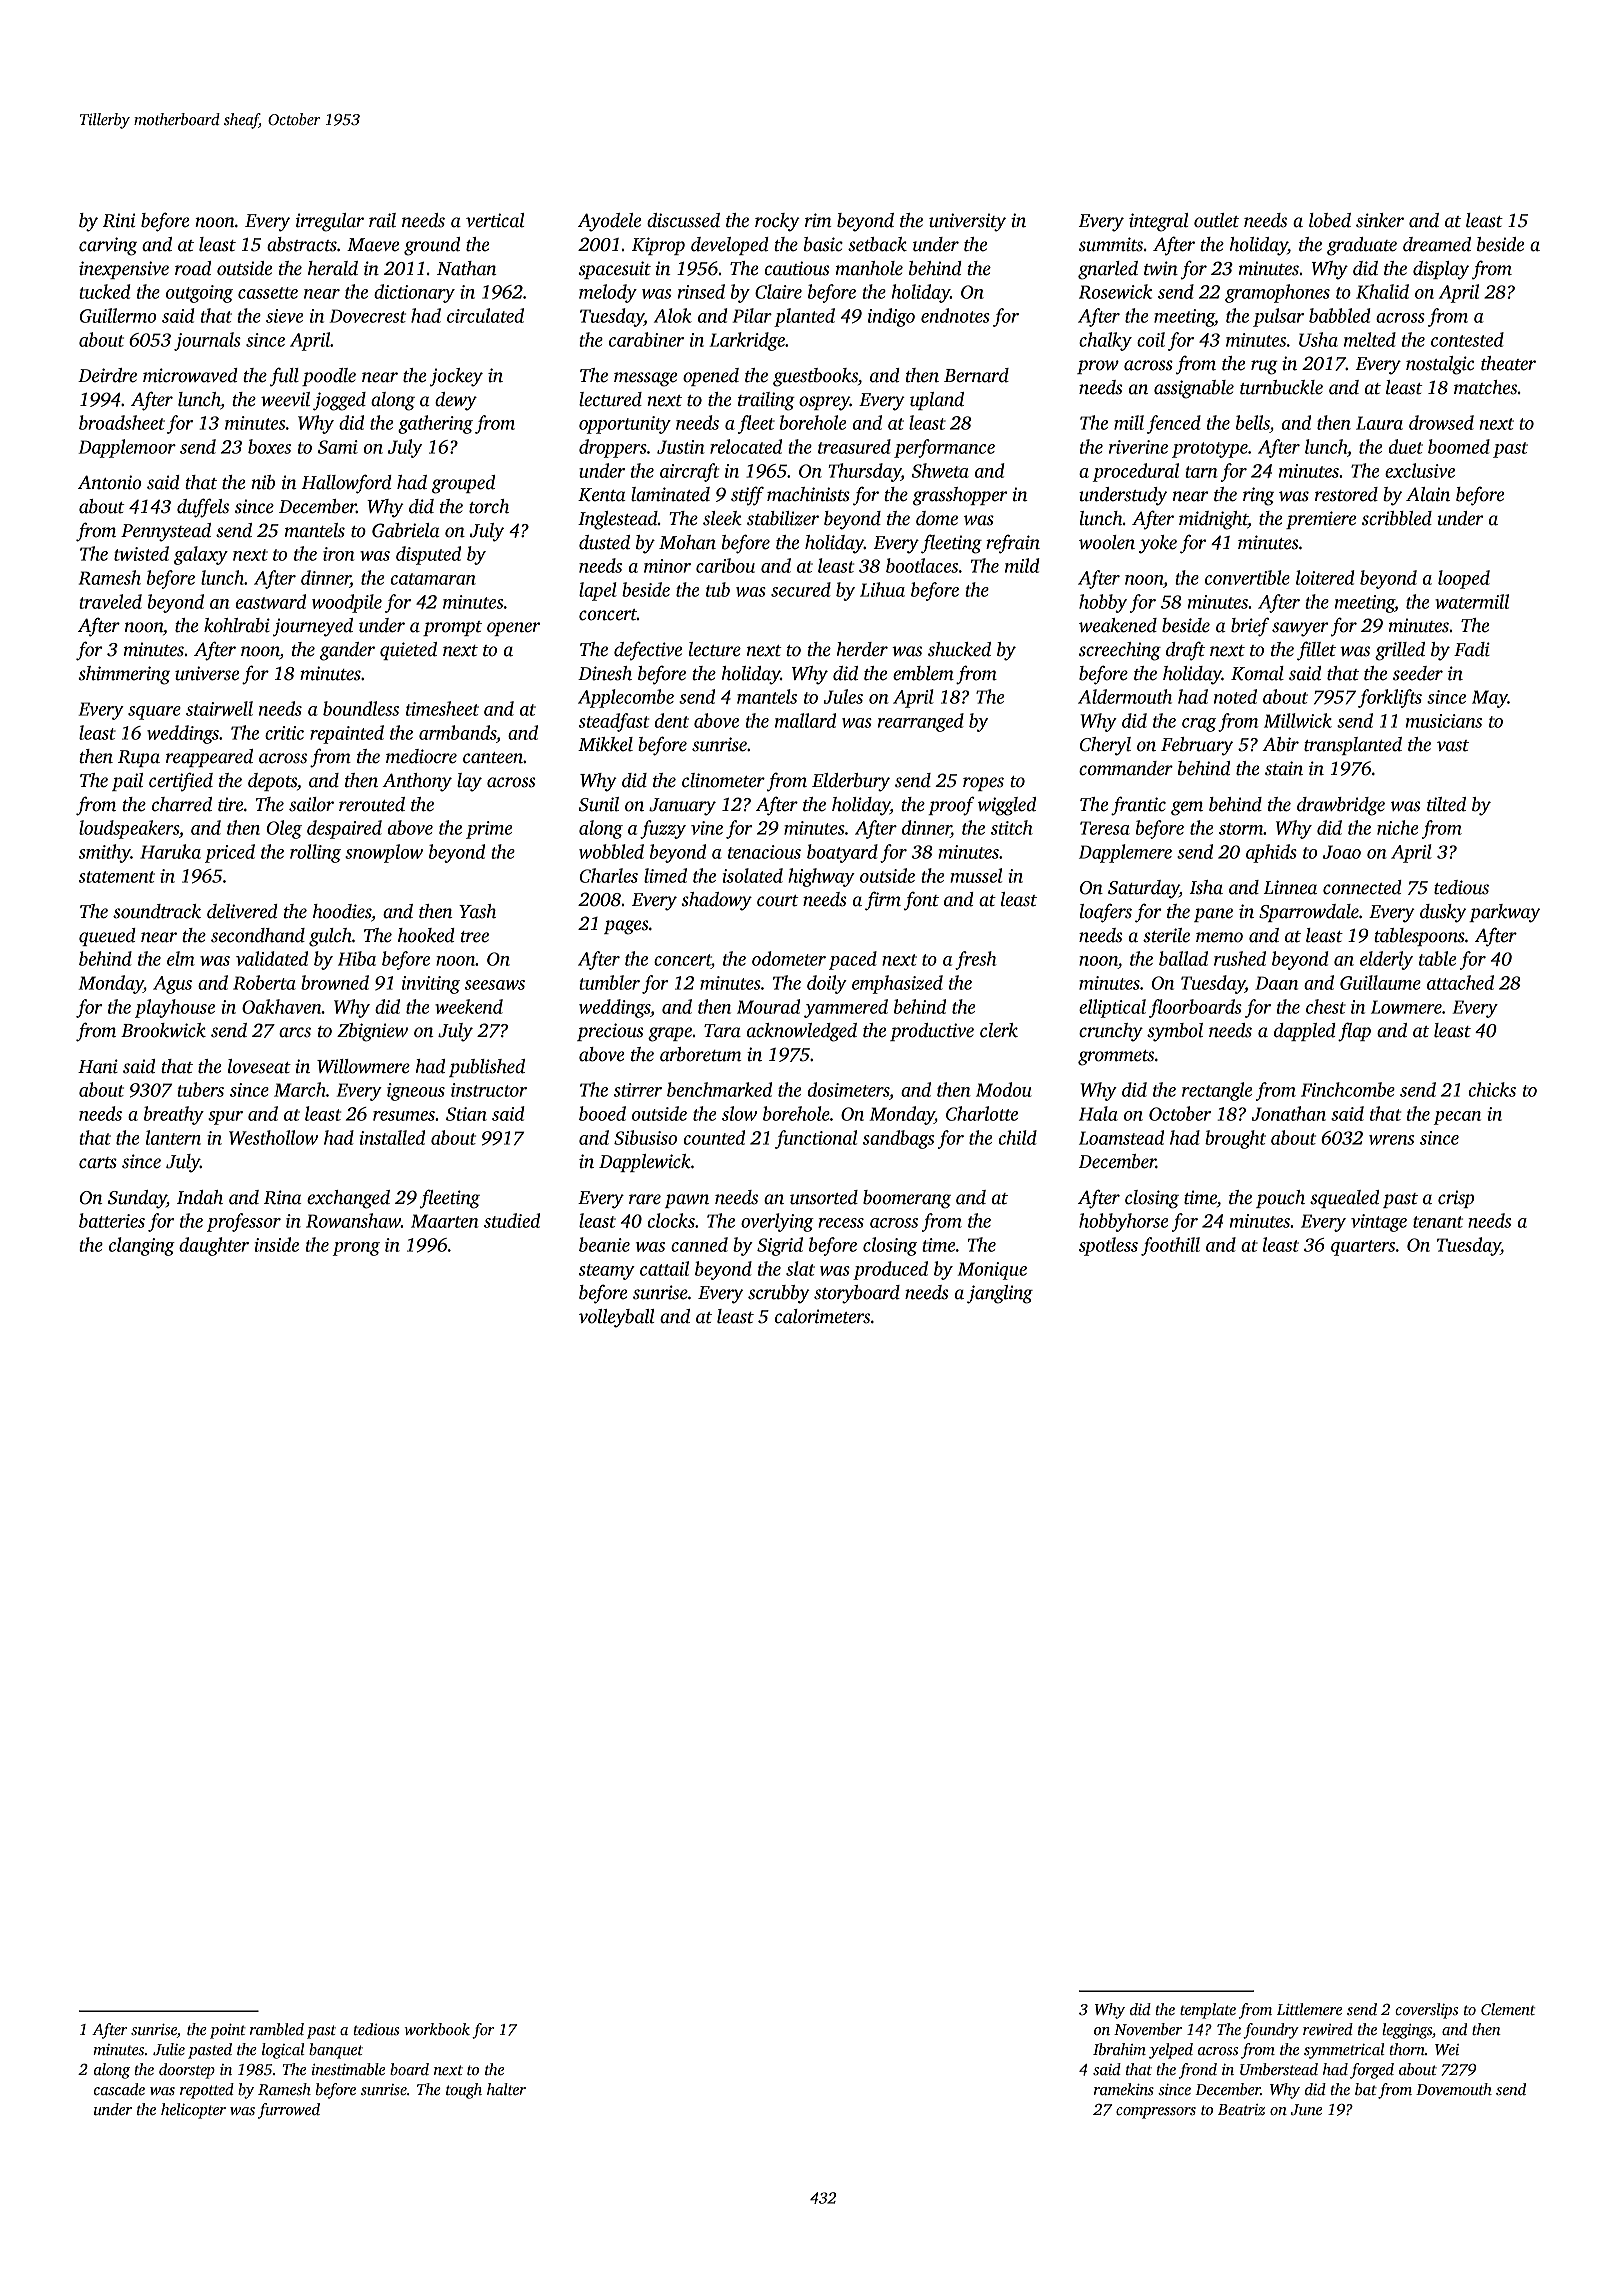 The height and width of the screenshot is (2292, 1620). I want to click on delivered, so click(242, 911).
